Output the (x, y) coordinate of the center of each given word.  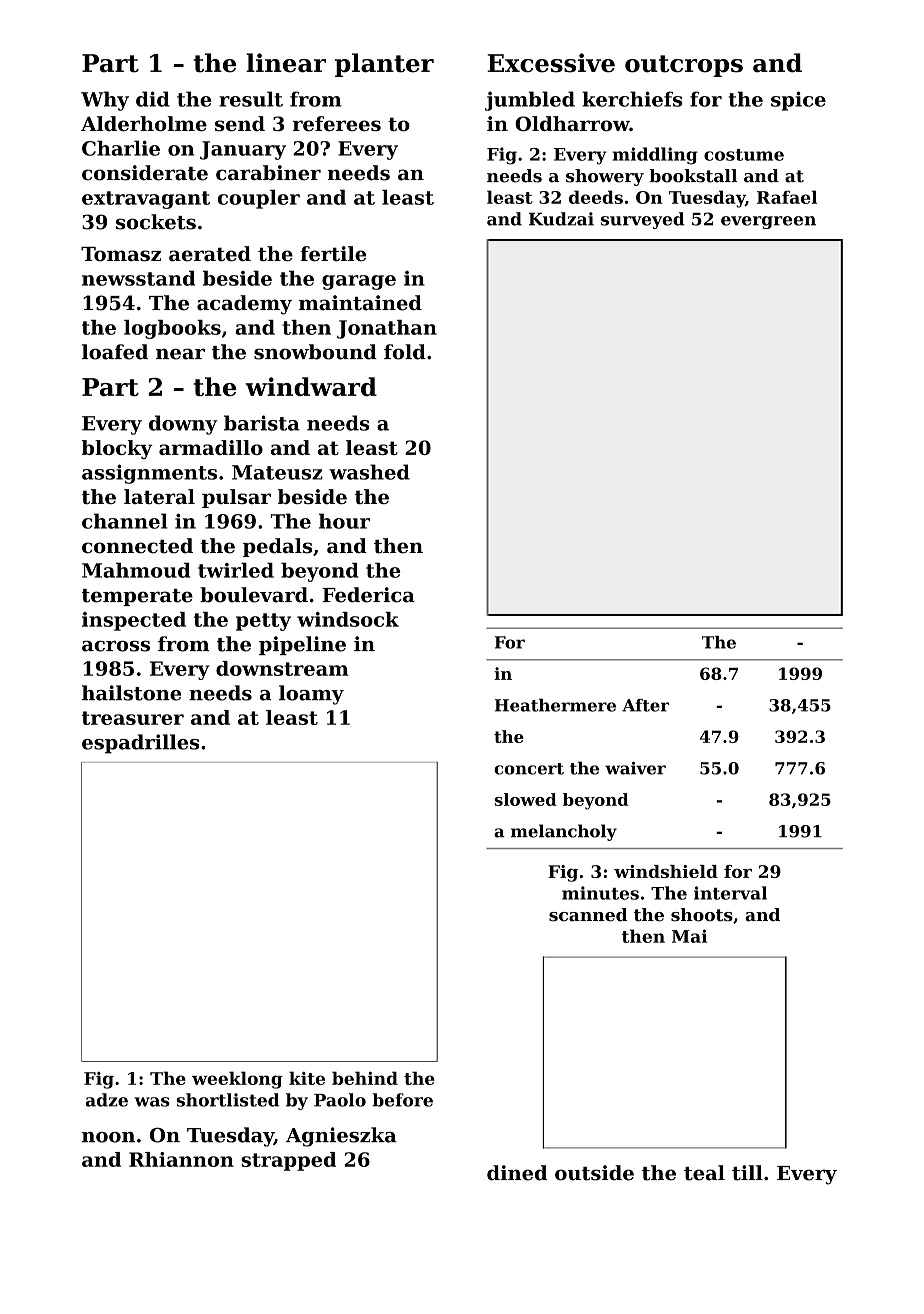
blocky (117, 449)
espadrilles (140, 744)
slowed (525, 799)
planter (384, 65)
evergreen (768, 222)
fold (405, 352)
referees (337, 123)
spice (798, 101)
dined (517, 1173)
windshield (666, 871)
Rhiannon (181, 1159)
